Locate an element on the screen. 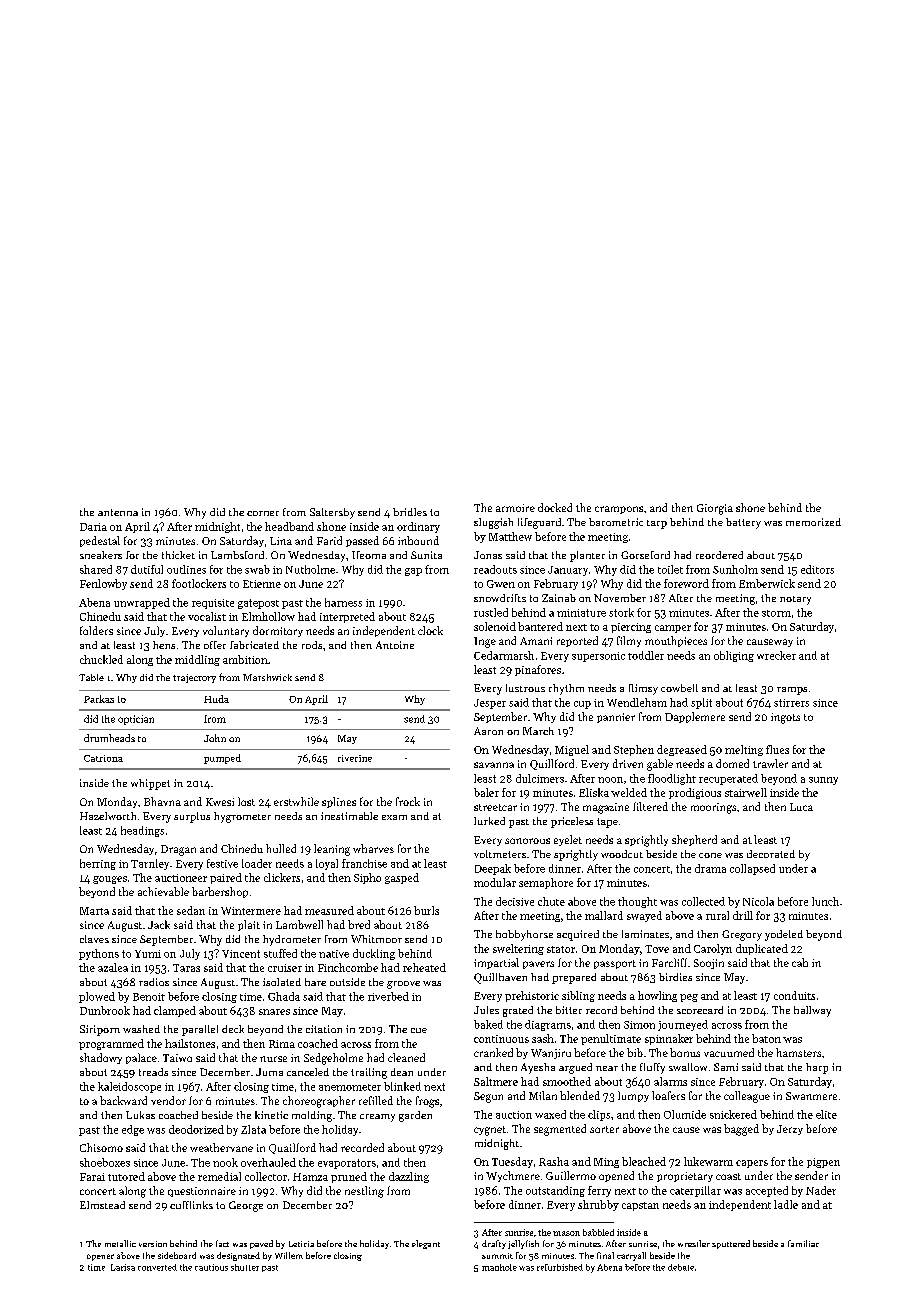 This screenshot has height=1308, width=924. exam is located at coordinates (394, 817).
